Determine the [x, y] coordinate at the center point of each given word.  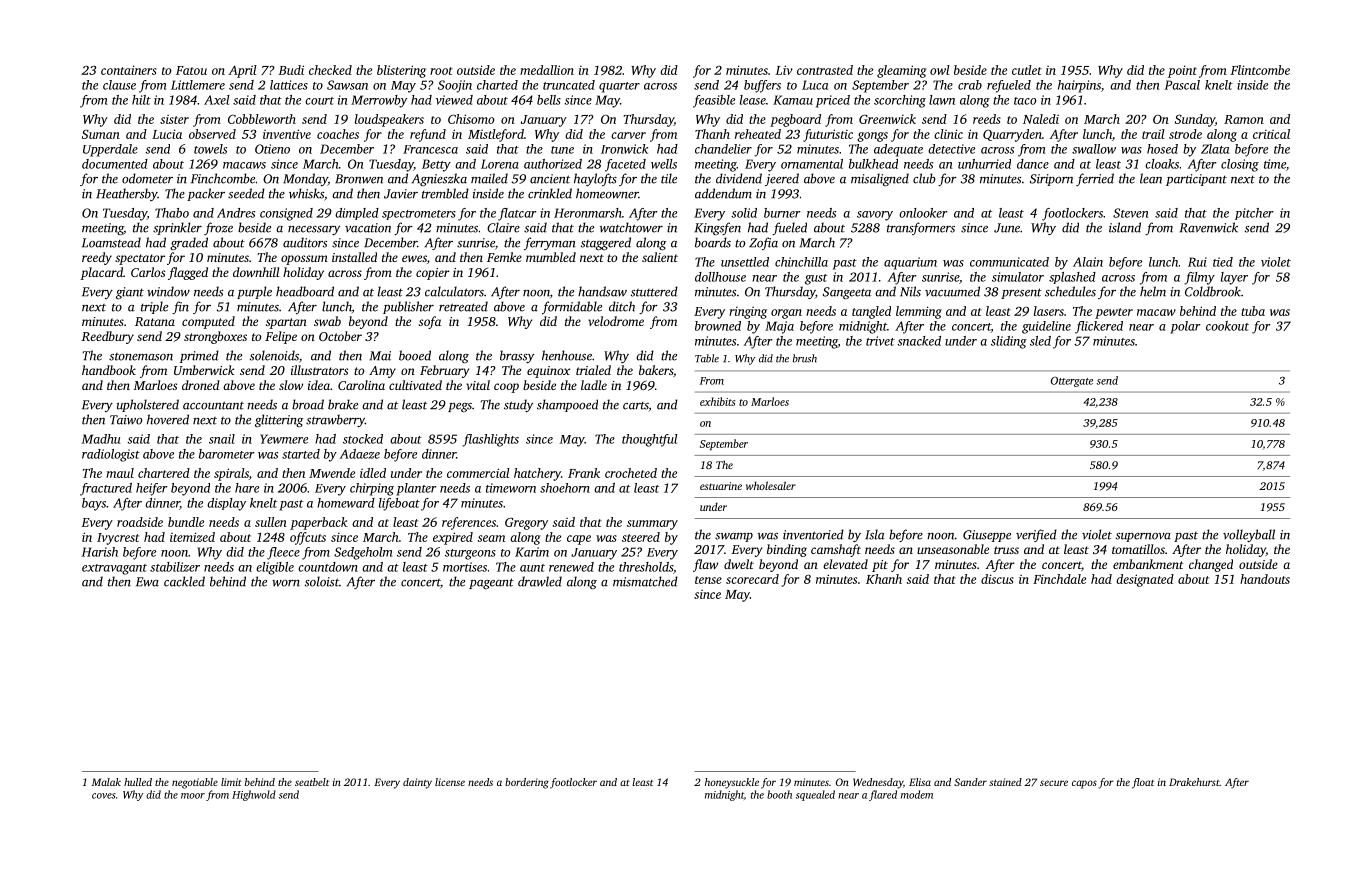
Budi [291, 70]
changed [1211, 565]
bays [94, 504]
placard [101, 273]
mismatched [645, 581]
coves [104, 796]
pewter [1114, 313]
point [1182, 71]
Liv [784, 70]
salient [660, 257]
